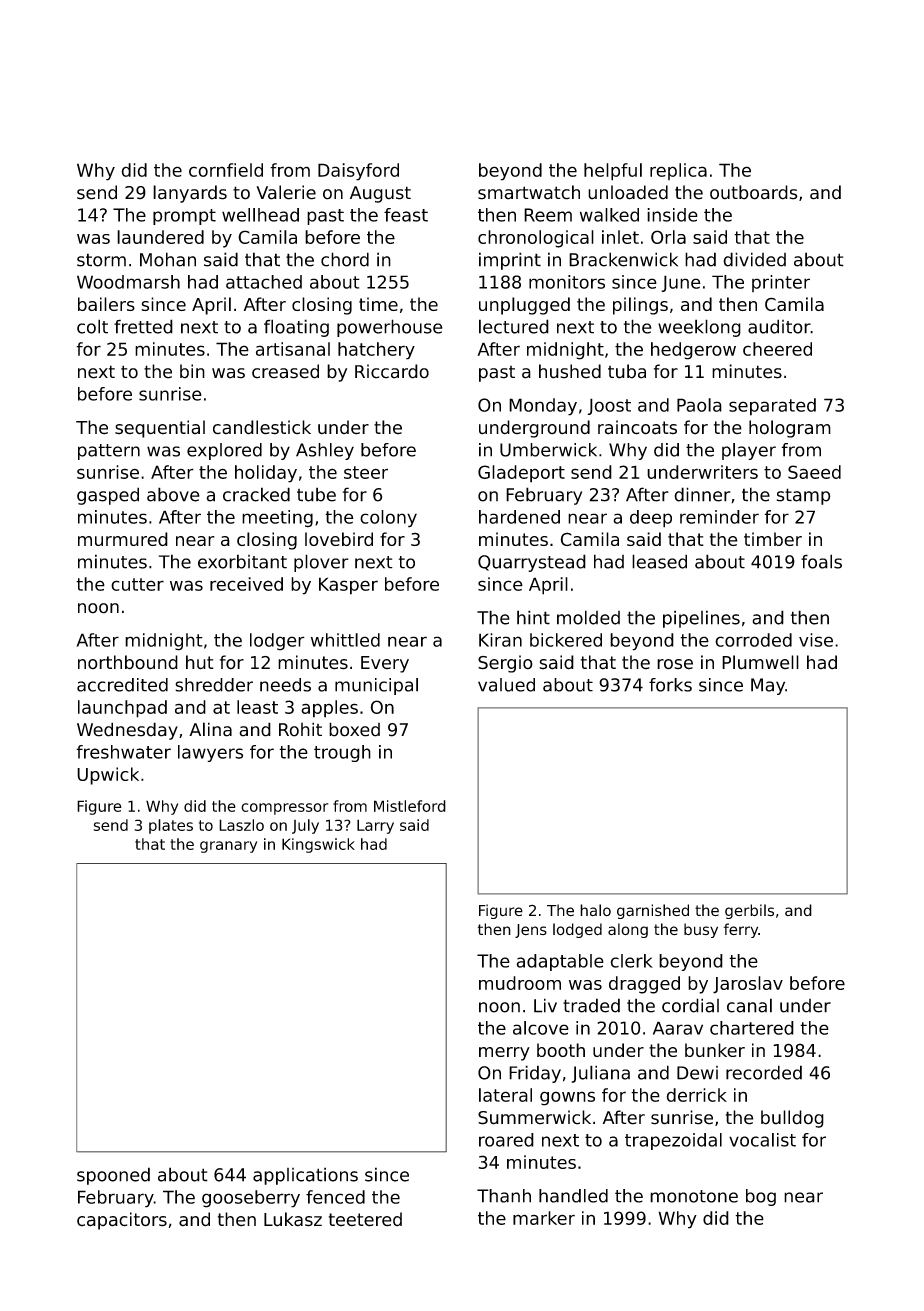 The image size is (924, 1311). Describe the element at coordinates (171, 826) in the image. I see `plates` at that location.
